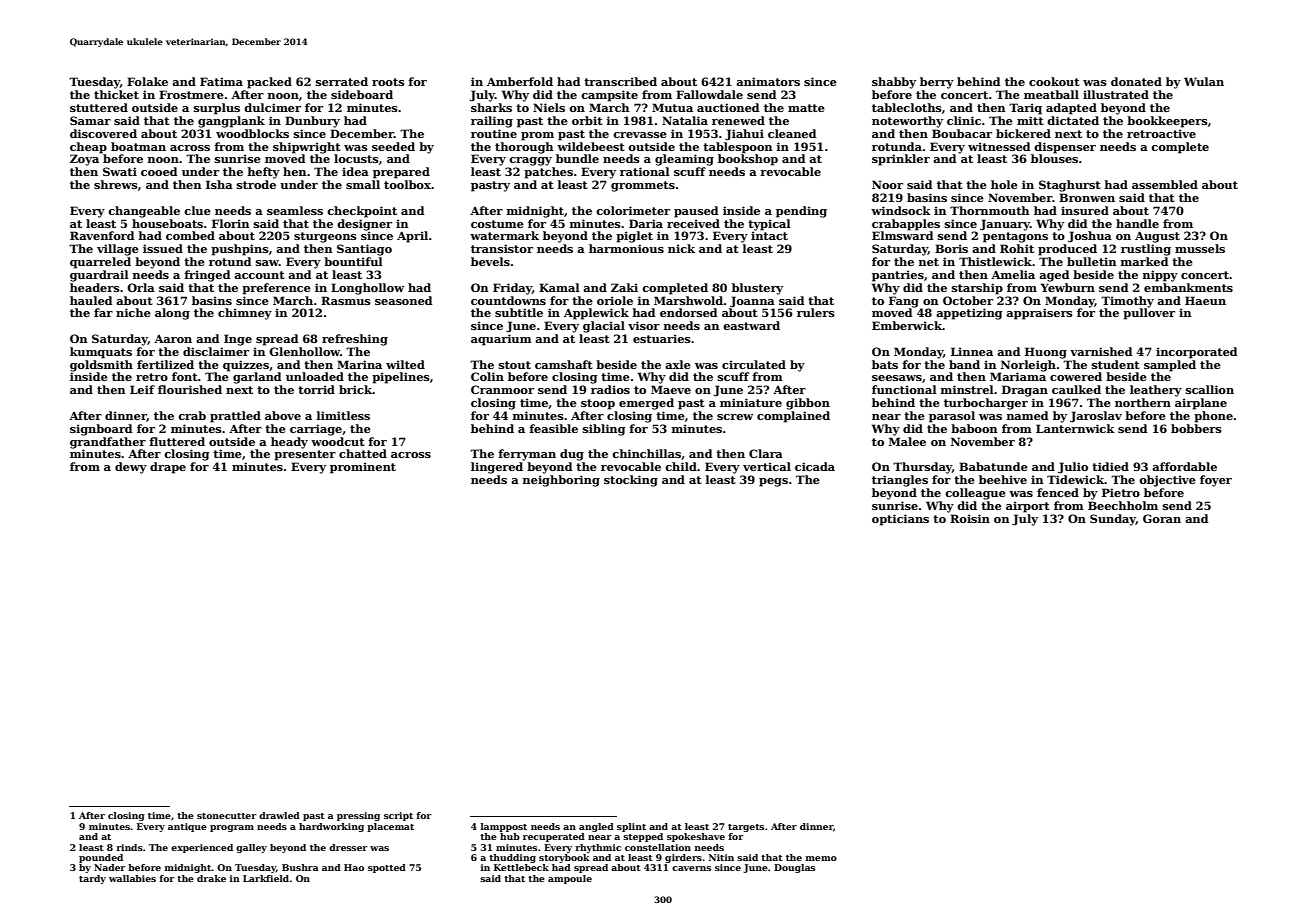 This document has height=924, width=1308. What do you see at coordinates (108, 443) in the document?
I see `grandfather` at bounding box center [108, 443].
